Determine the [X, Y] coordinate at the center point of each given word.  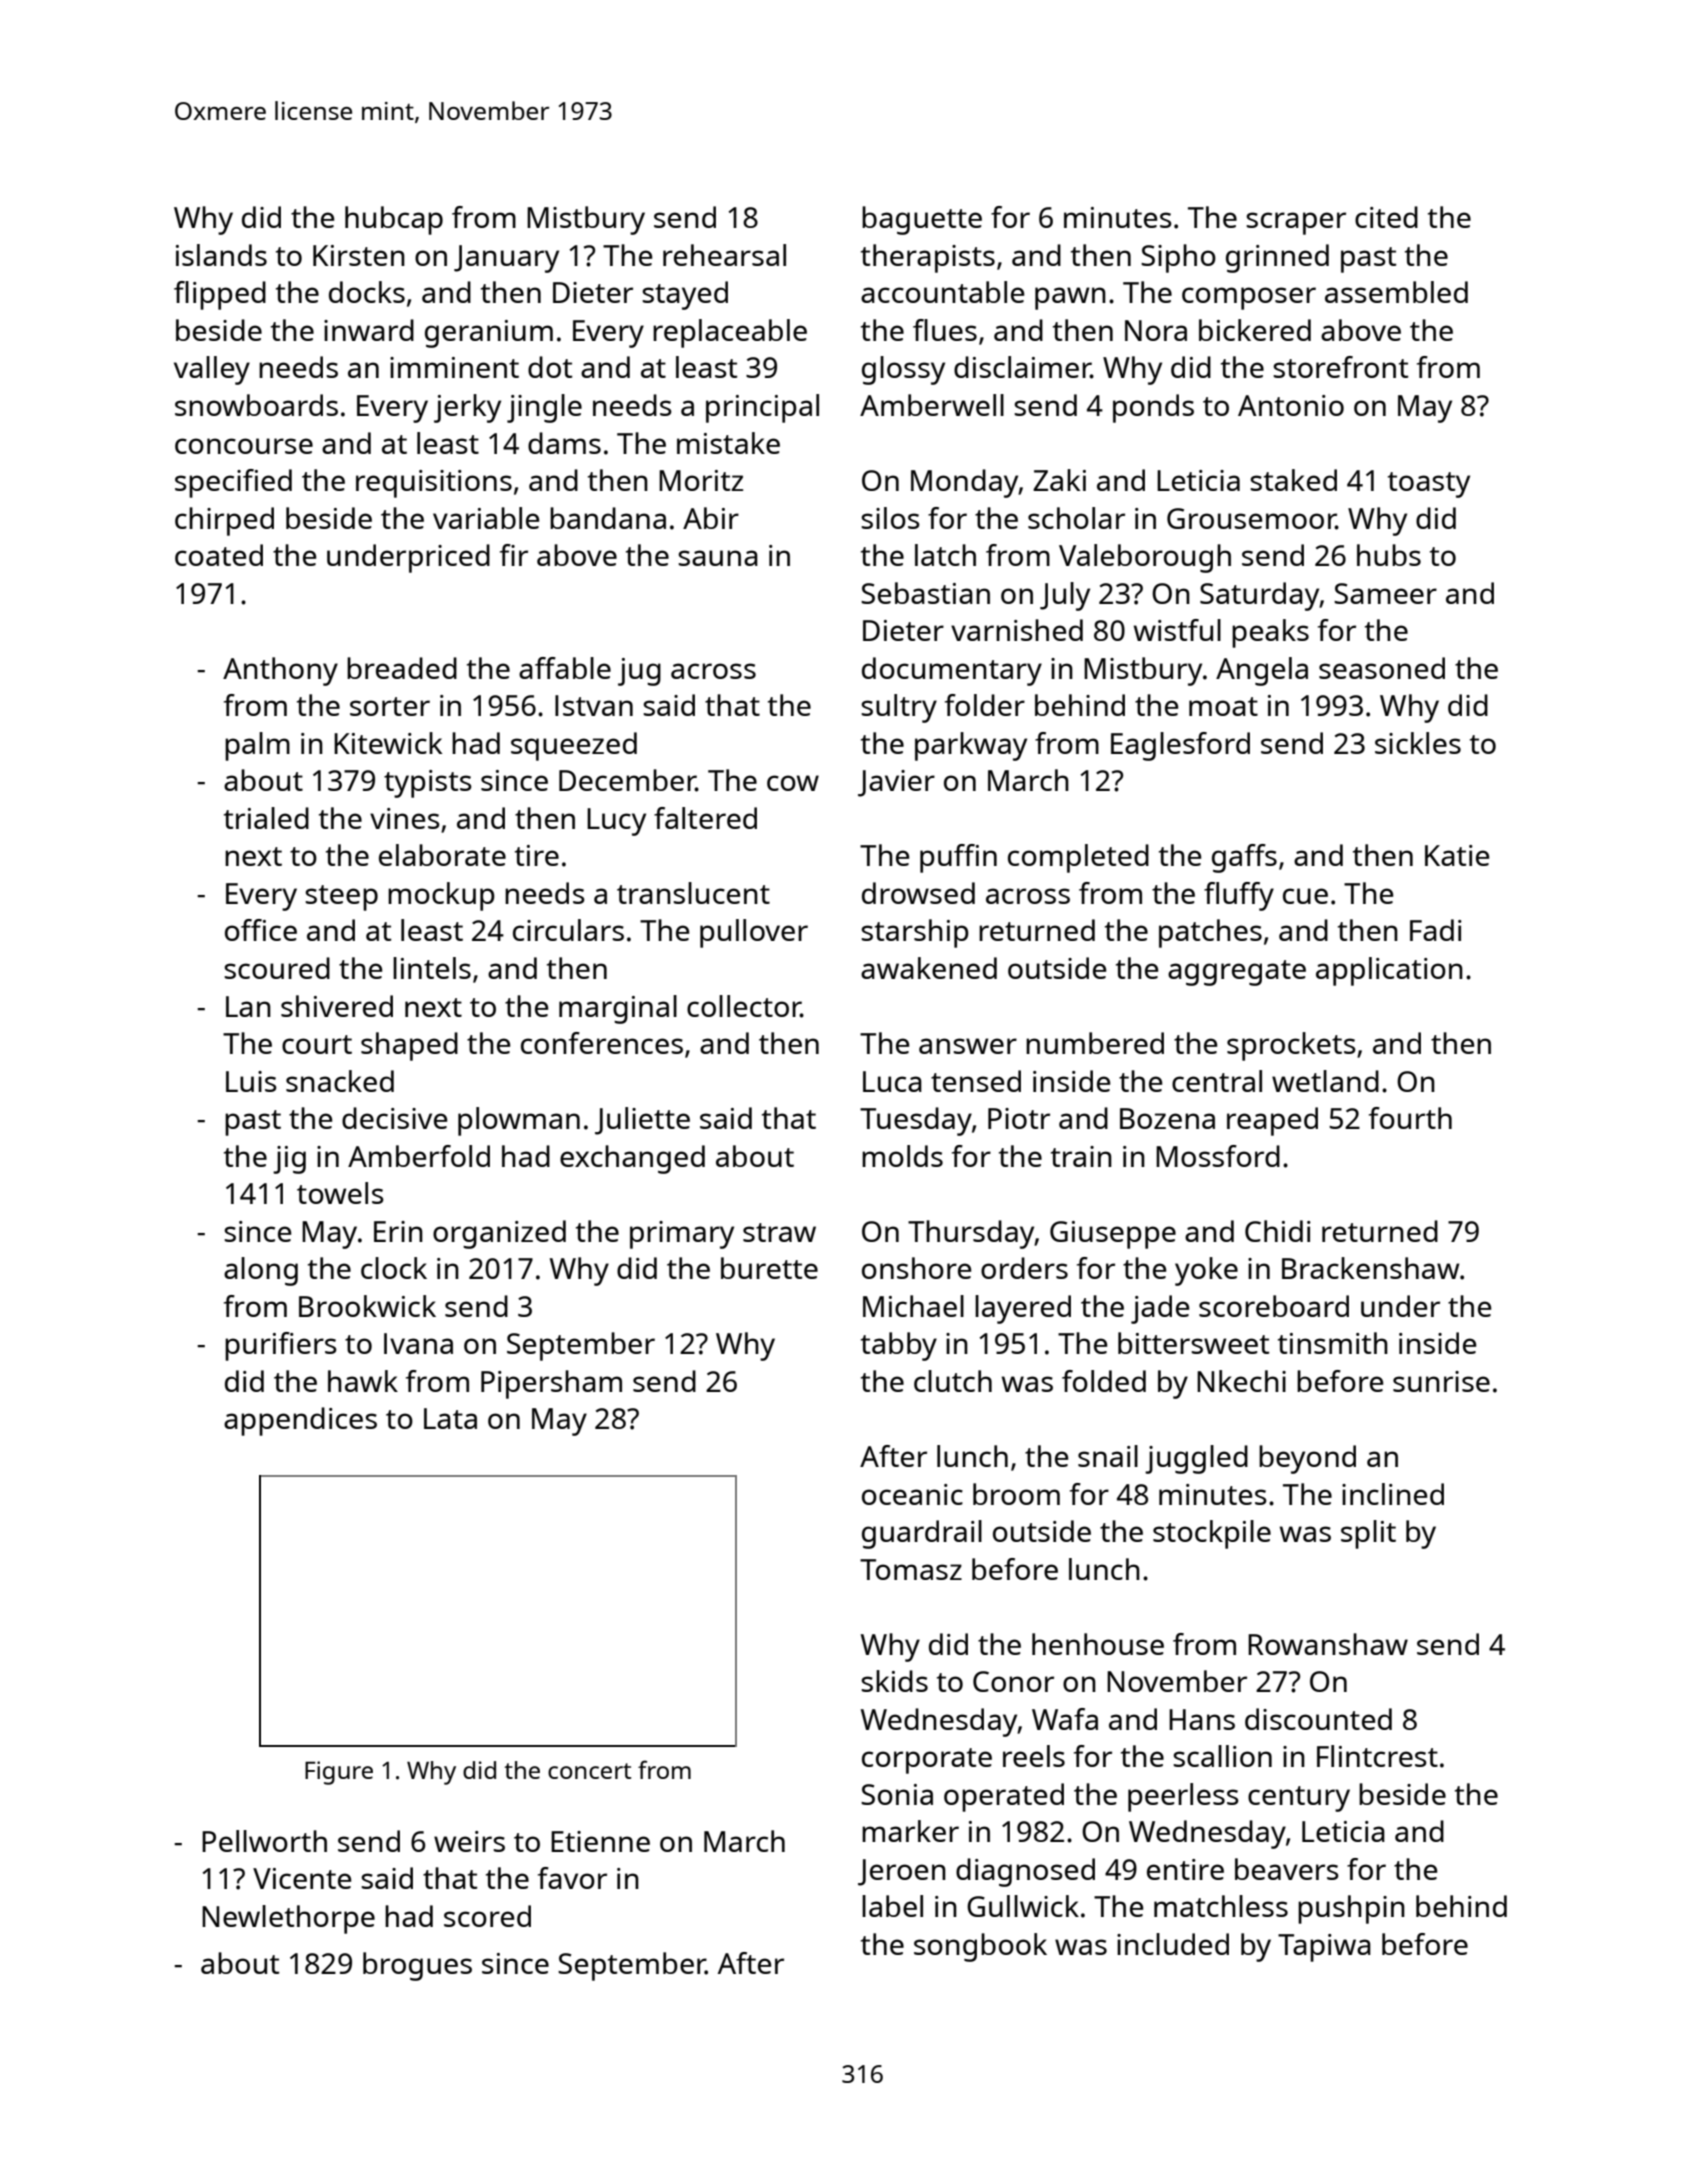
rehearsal [724, 255]
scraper [1296, 223]
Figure [339, 1773]
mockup [441, 896]
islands [221, 255]
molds [902, 1156]
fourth [1410, 1118]
